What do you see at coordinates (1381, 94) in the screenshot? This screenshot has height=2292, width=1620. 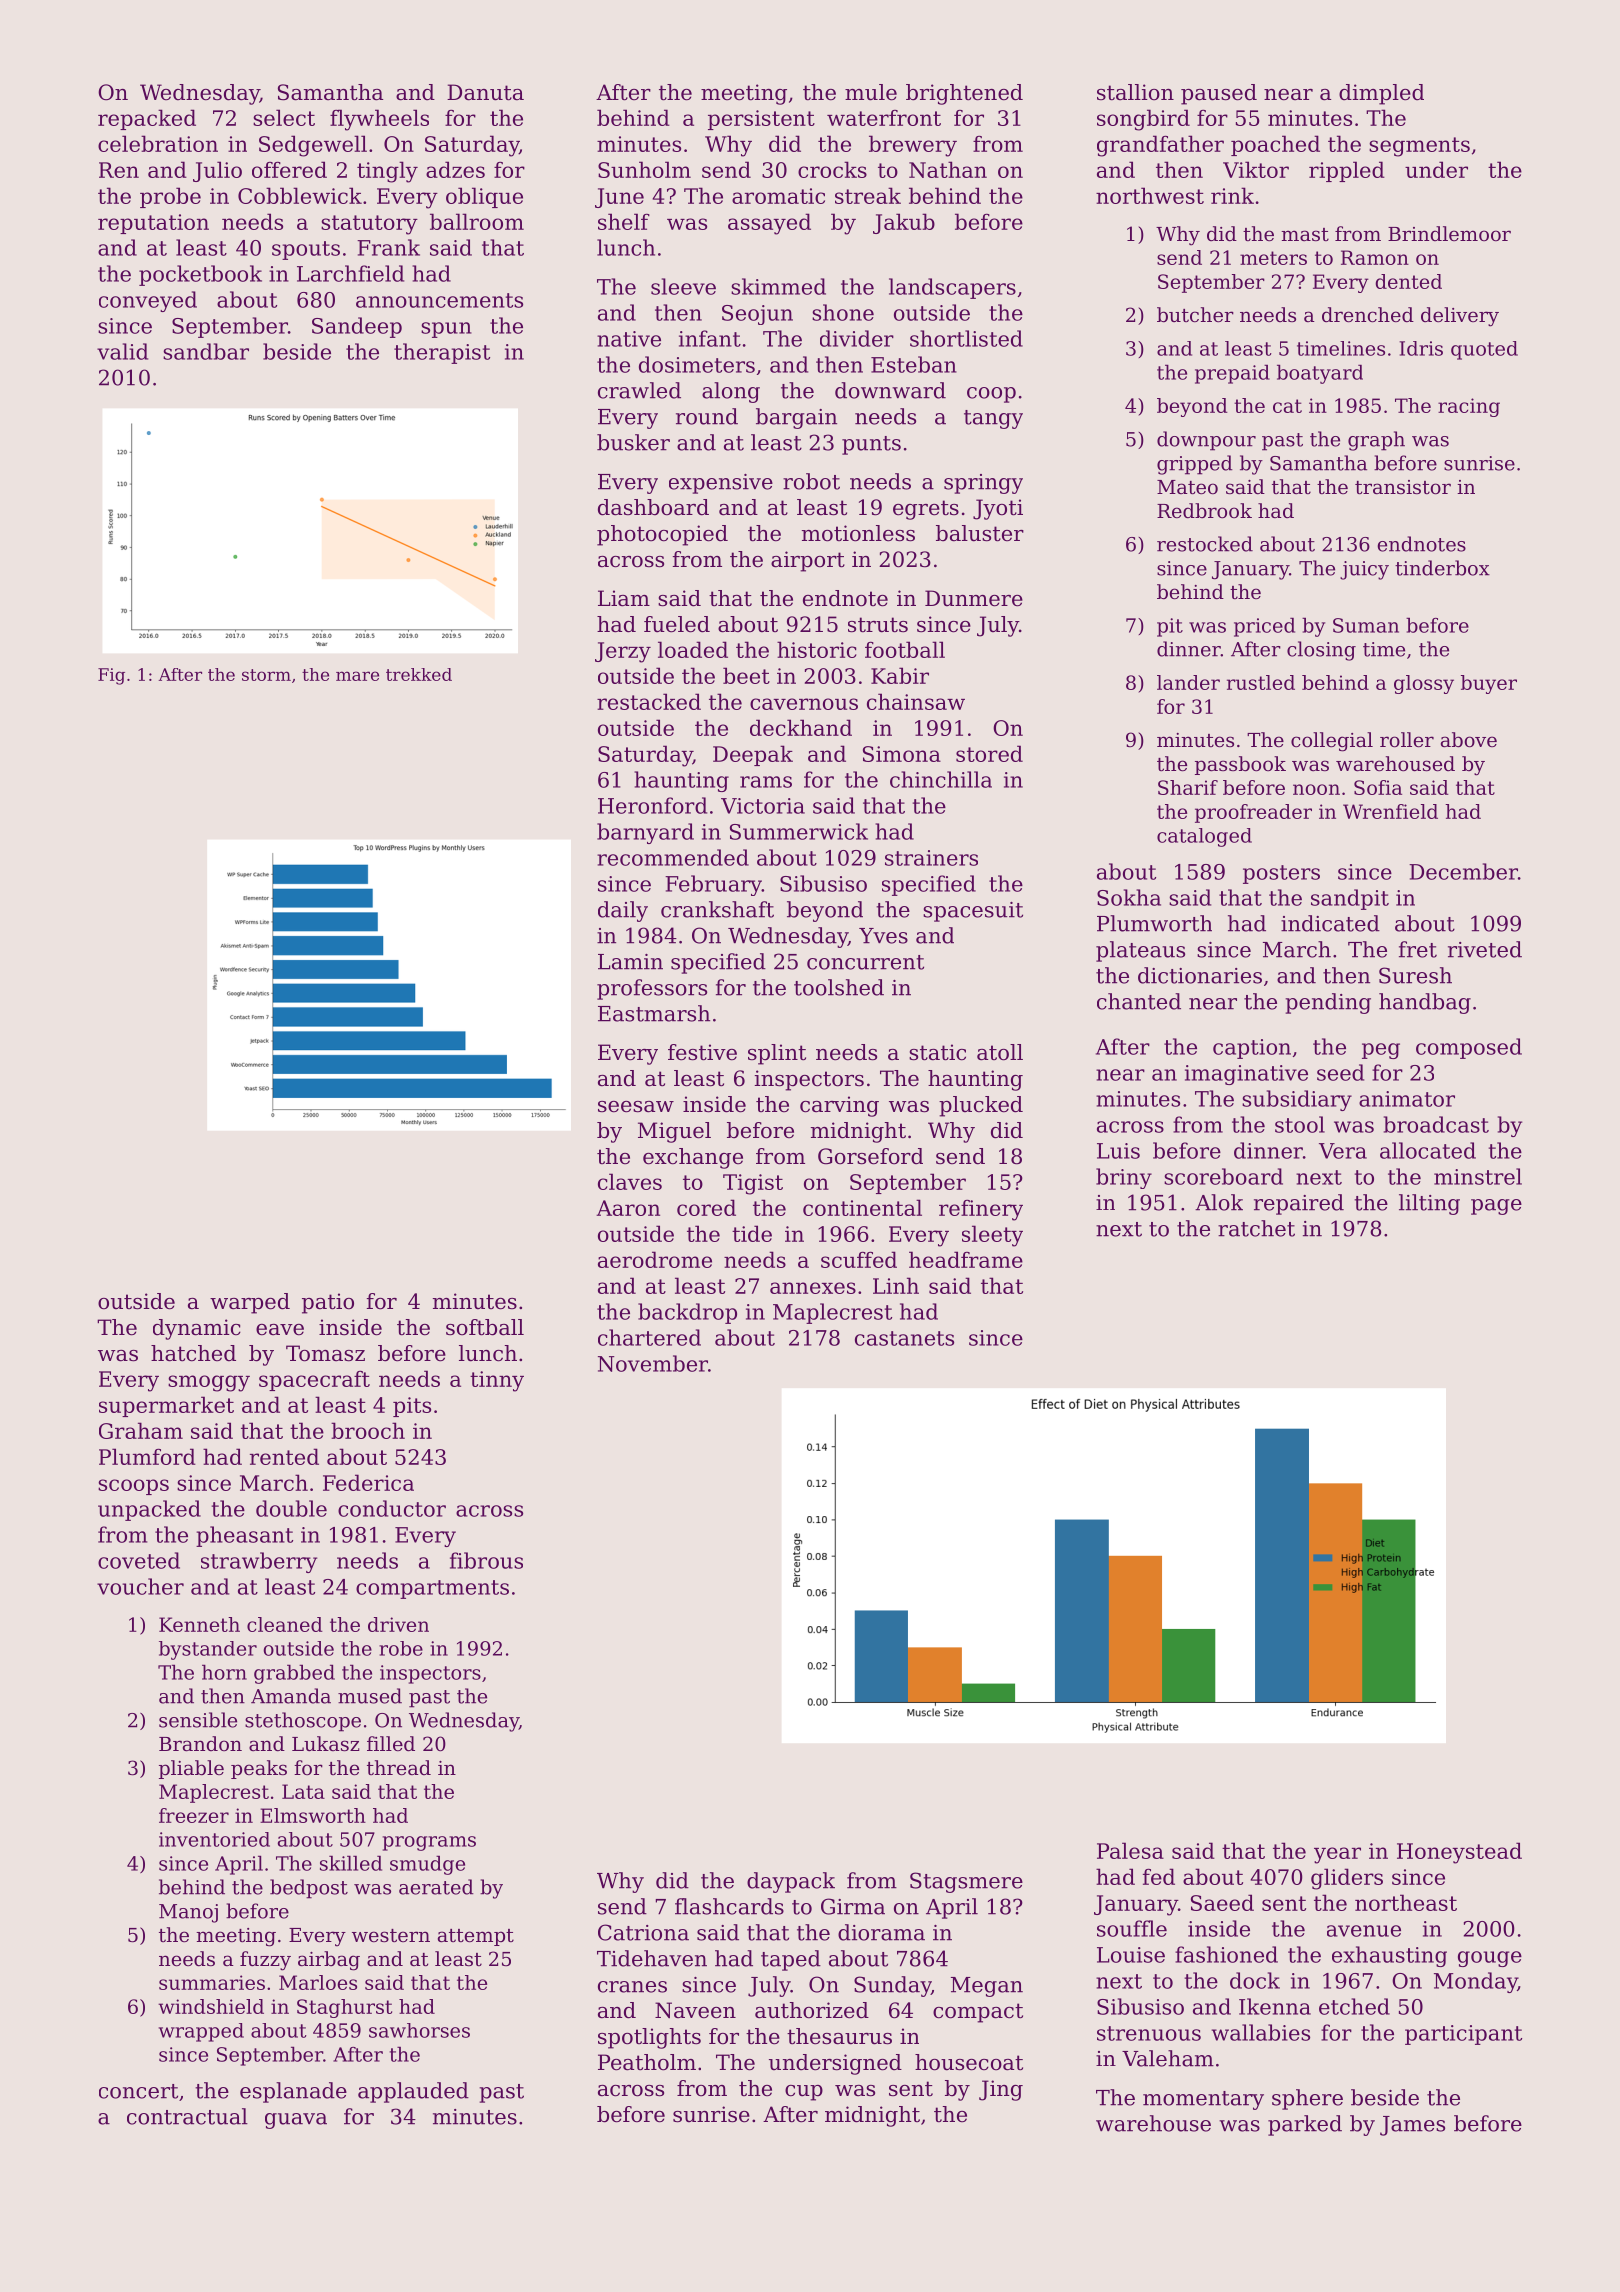 I see `dimpled` at bounding box center [1381, 94].
